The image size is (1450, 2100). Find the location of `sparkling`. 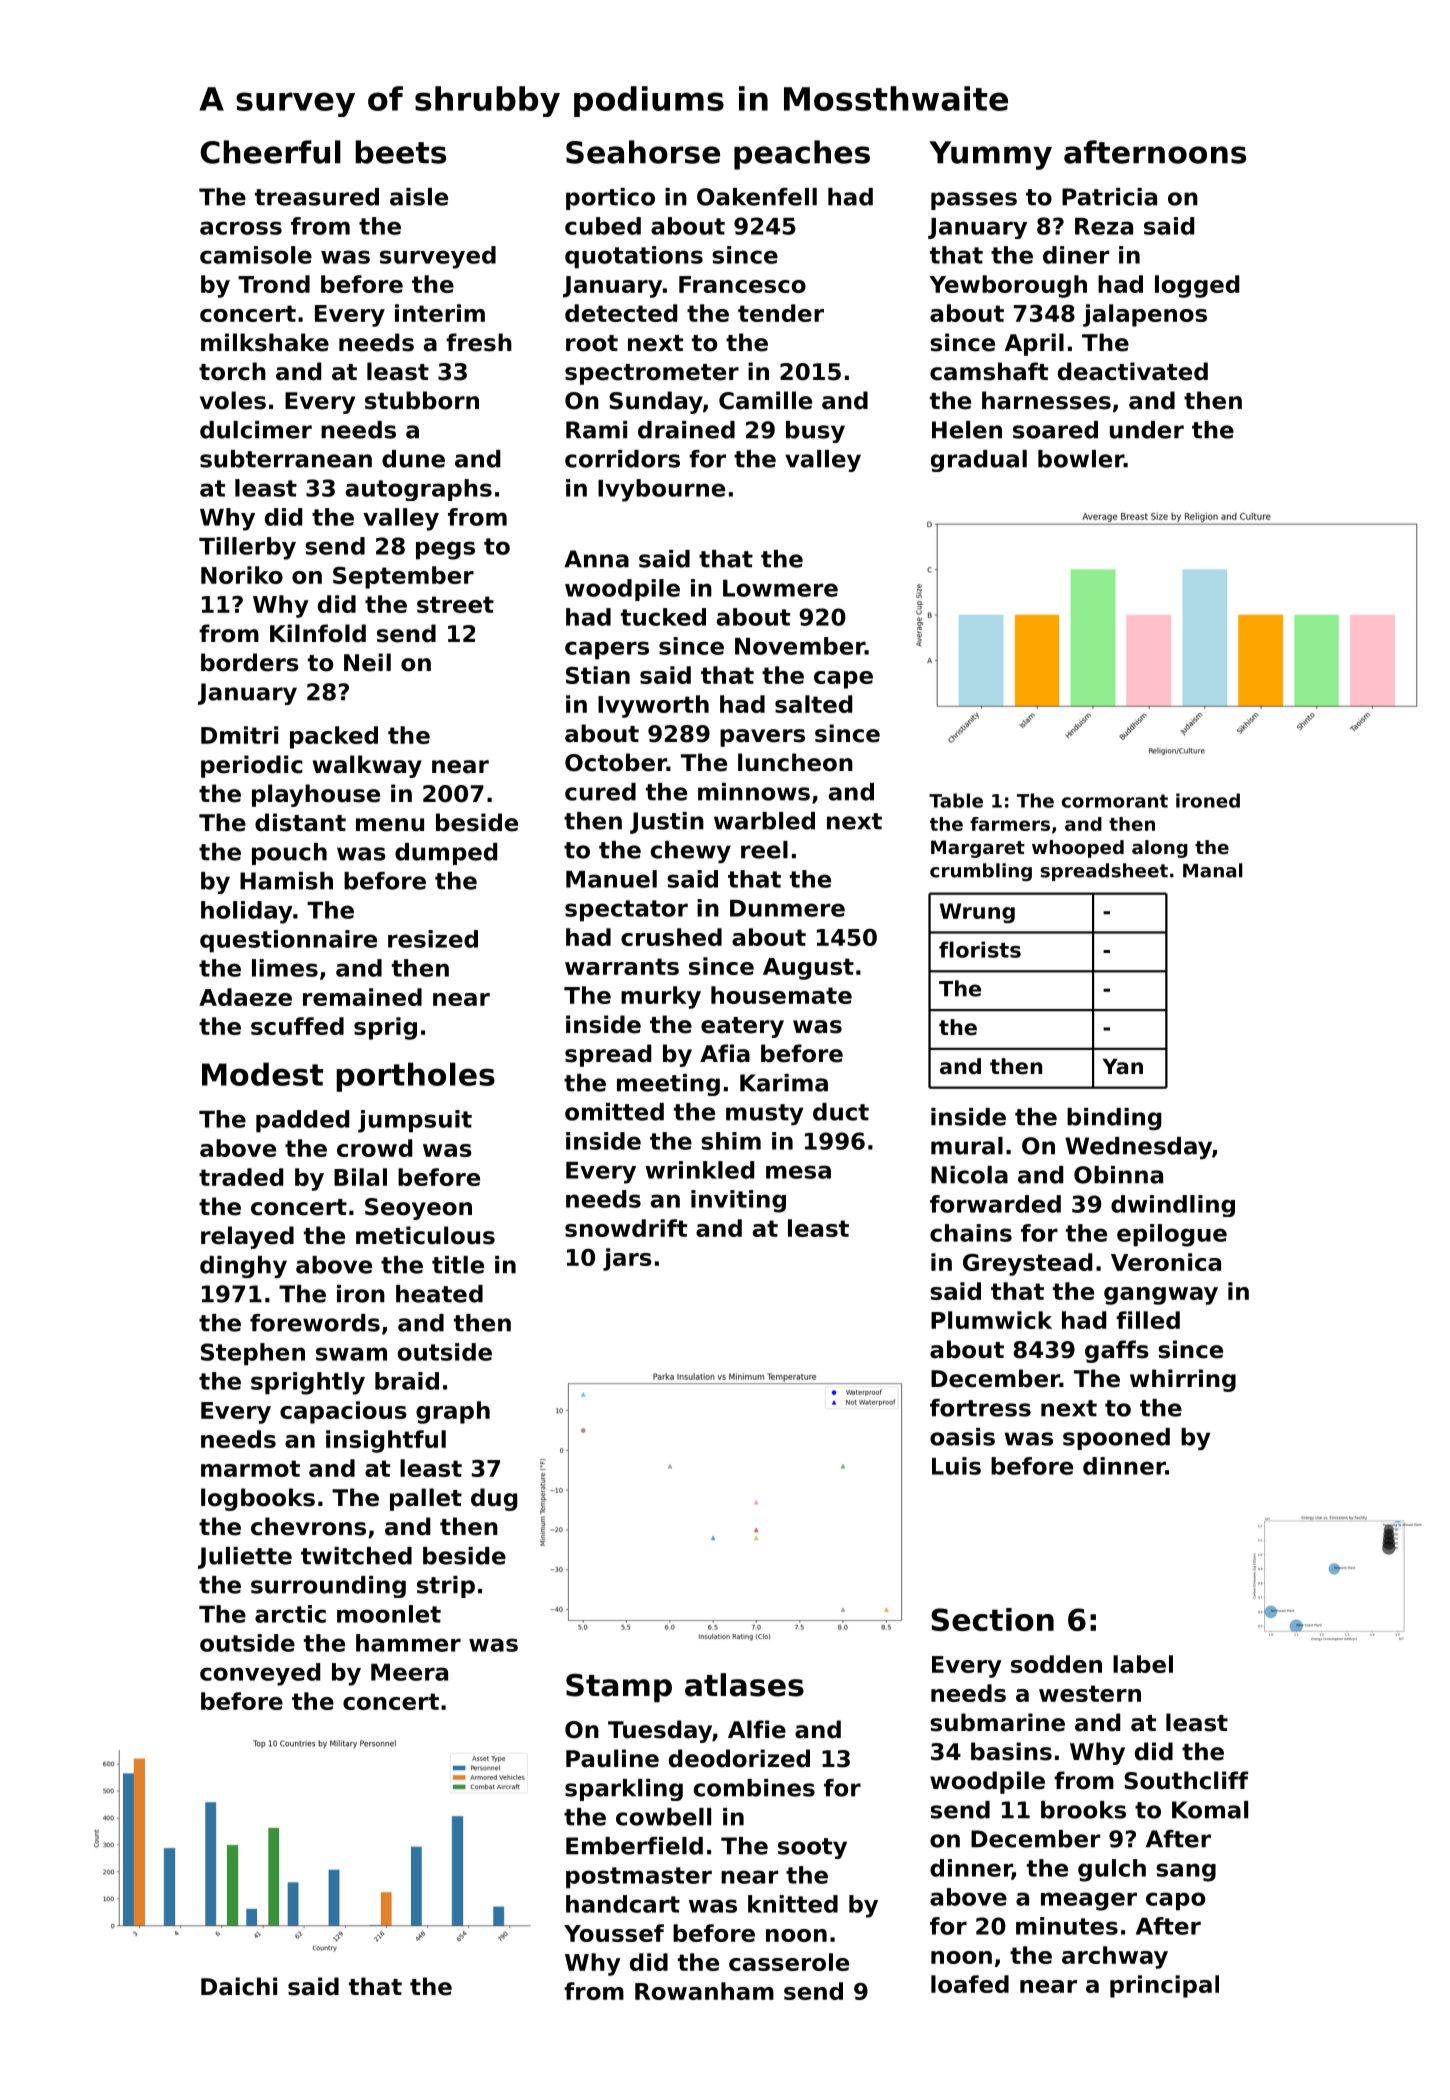

sparkling is located at coordinates (624, 1790).
